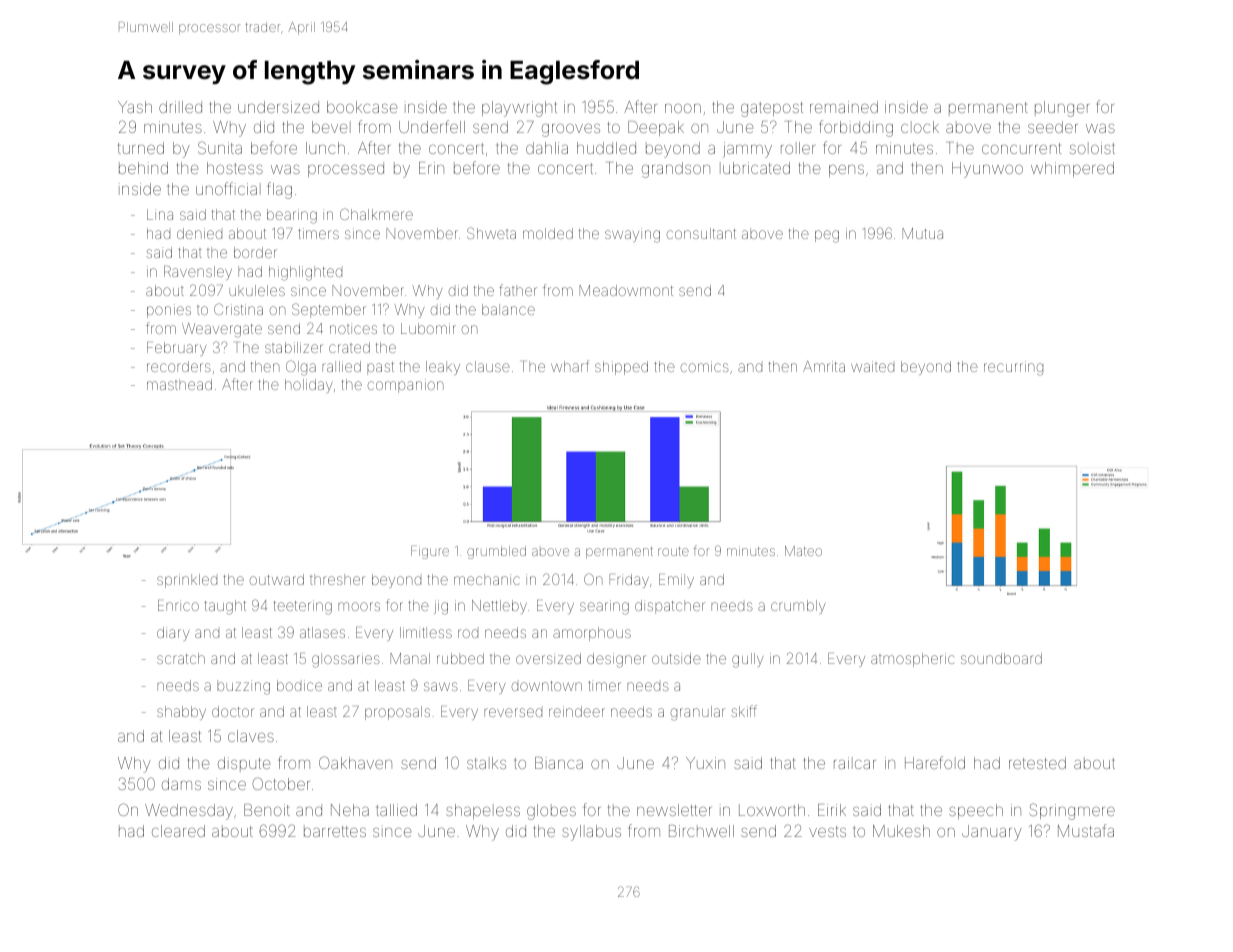  Describe the element at coordinates (824, 366) in the document. I see `Amrita` at that location.
